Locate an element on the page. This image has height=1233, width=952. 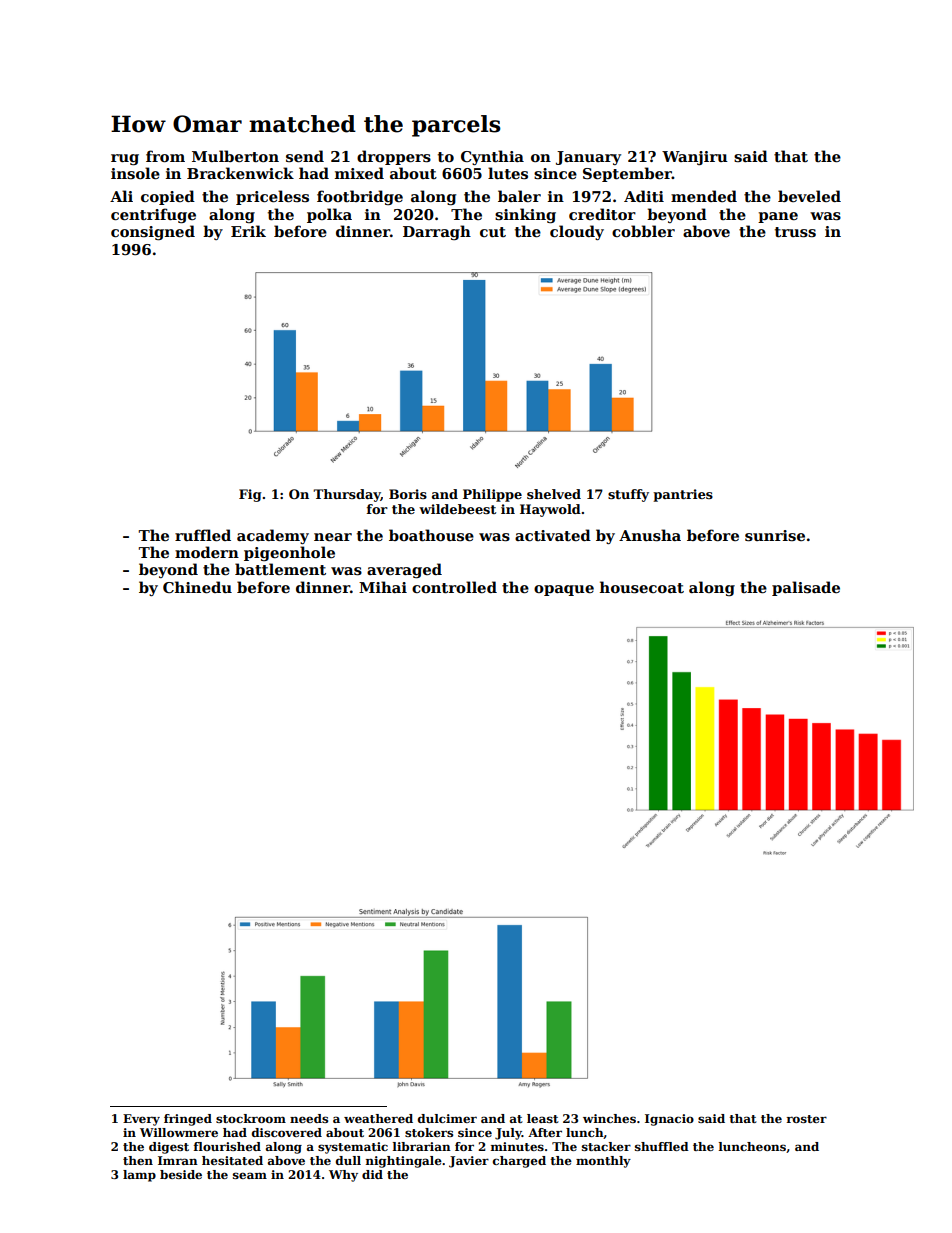
pantries is located at coordinates (683, 495).
